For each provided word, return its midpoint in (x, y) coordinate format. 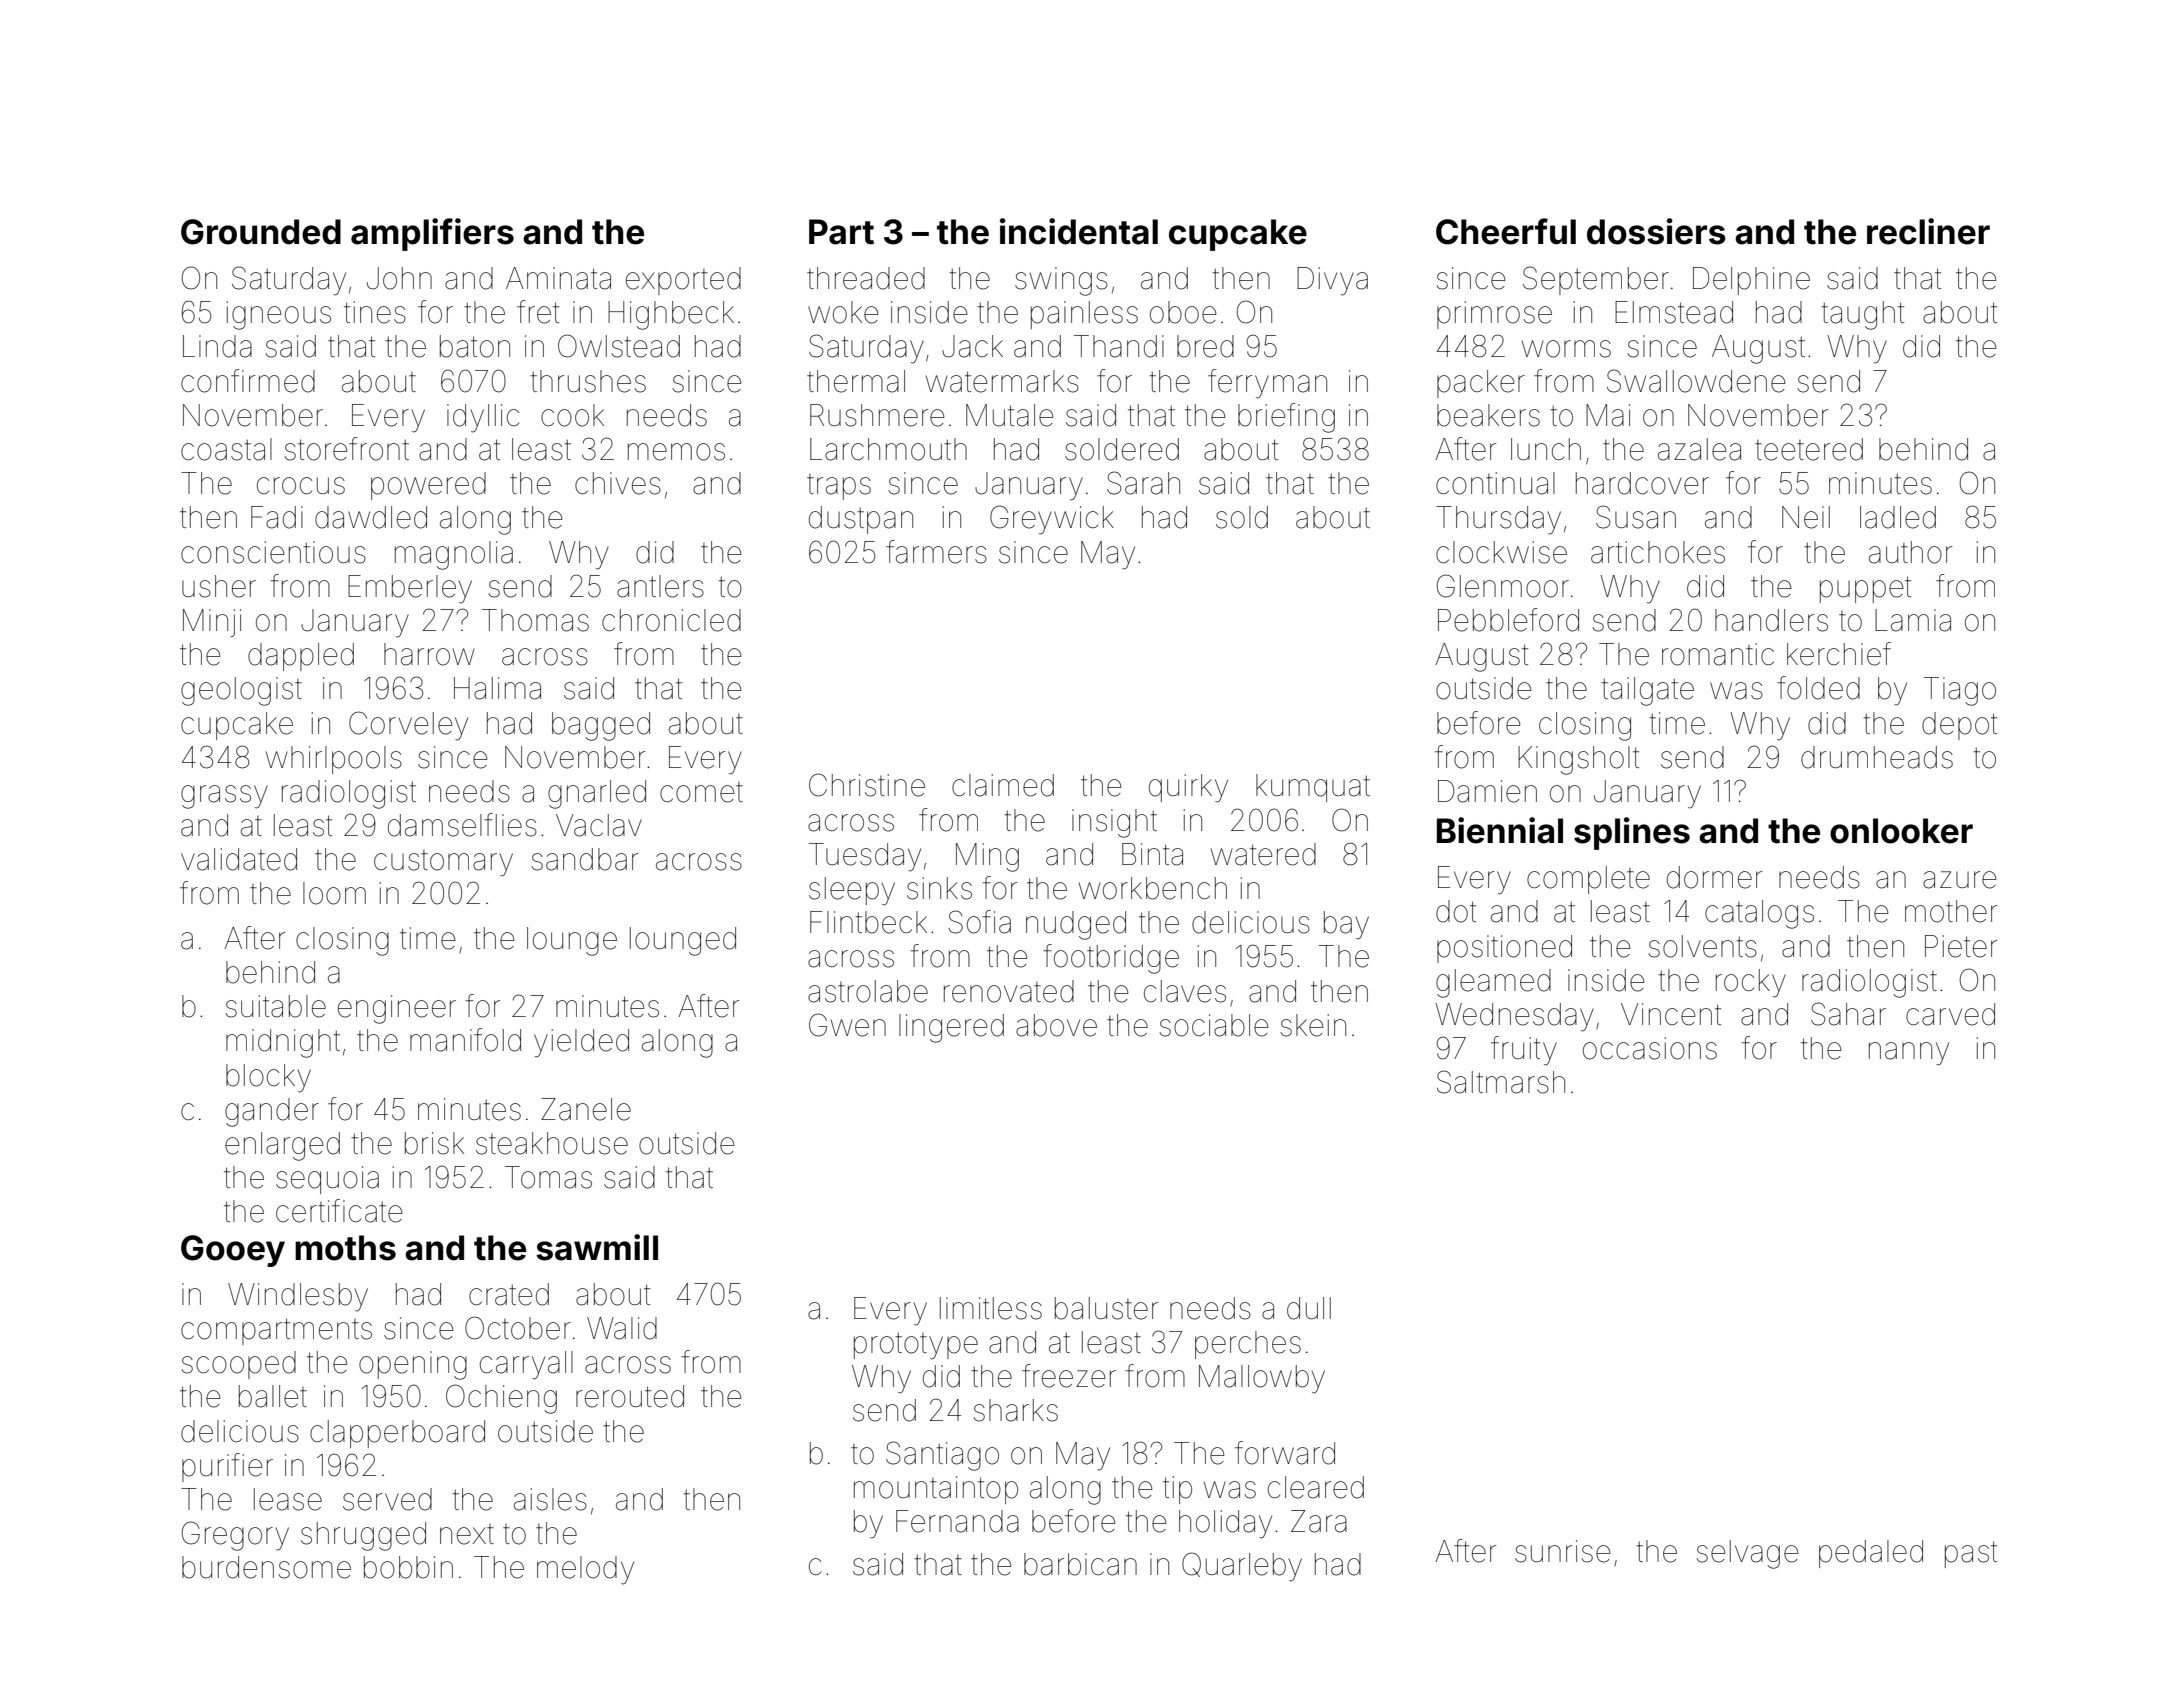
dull (1309, 1308)
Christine (867, 785)
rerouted (630, 1396)
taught (1862, 315)
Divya (1332, 281)
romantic (1718, 654)
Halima (497, 688)
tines (375, 312)
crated (509, 1294)
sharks (1015, 1410)
